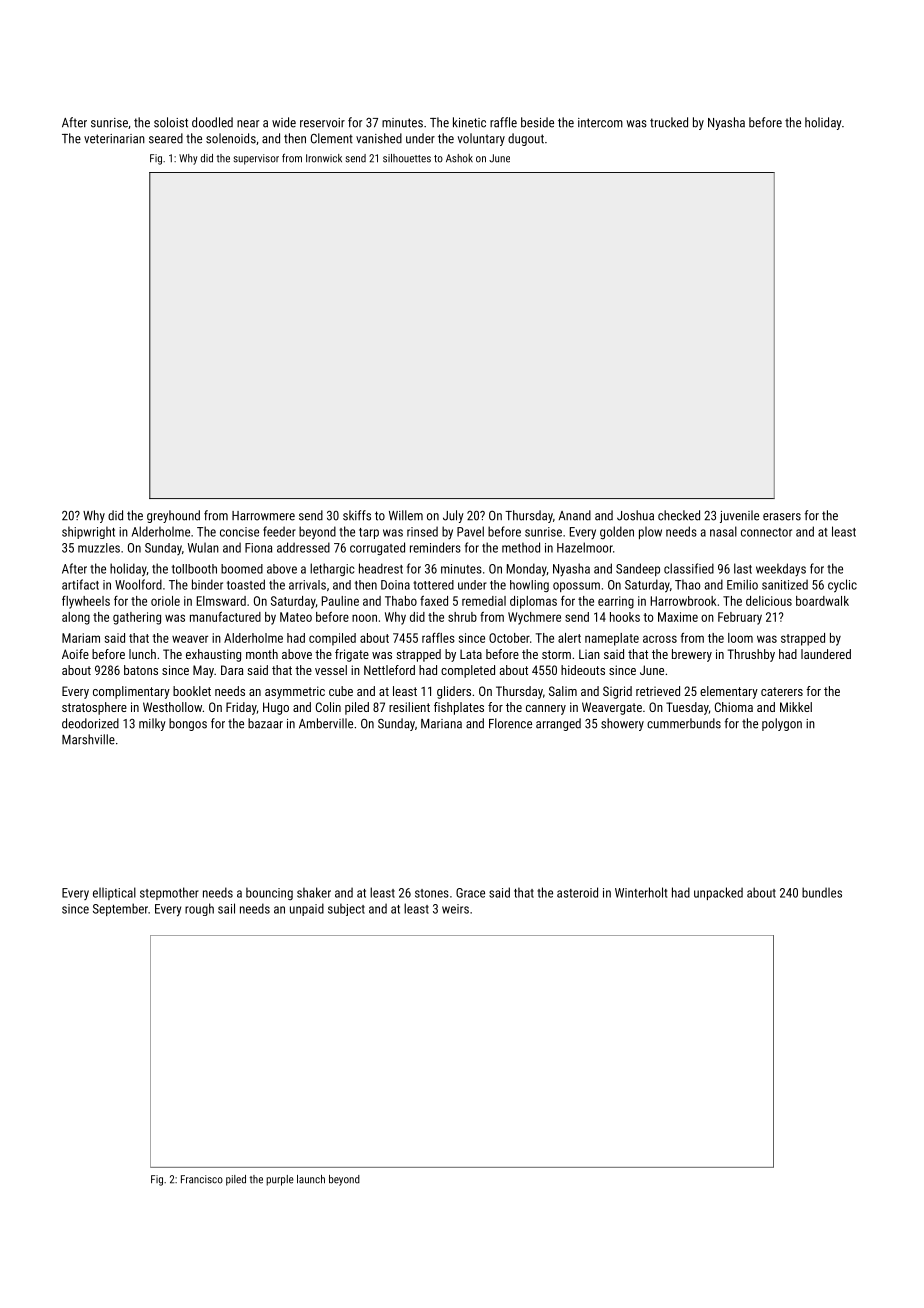  Describe the element at coordinates (225, 616) in the image. I see `manufactured` at that location.
